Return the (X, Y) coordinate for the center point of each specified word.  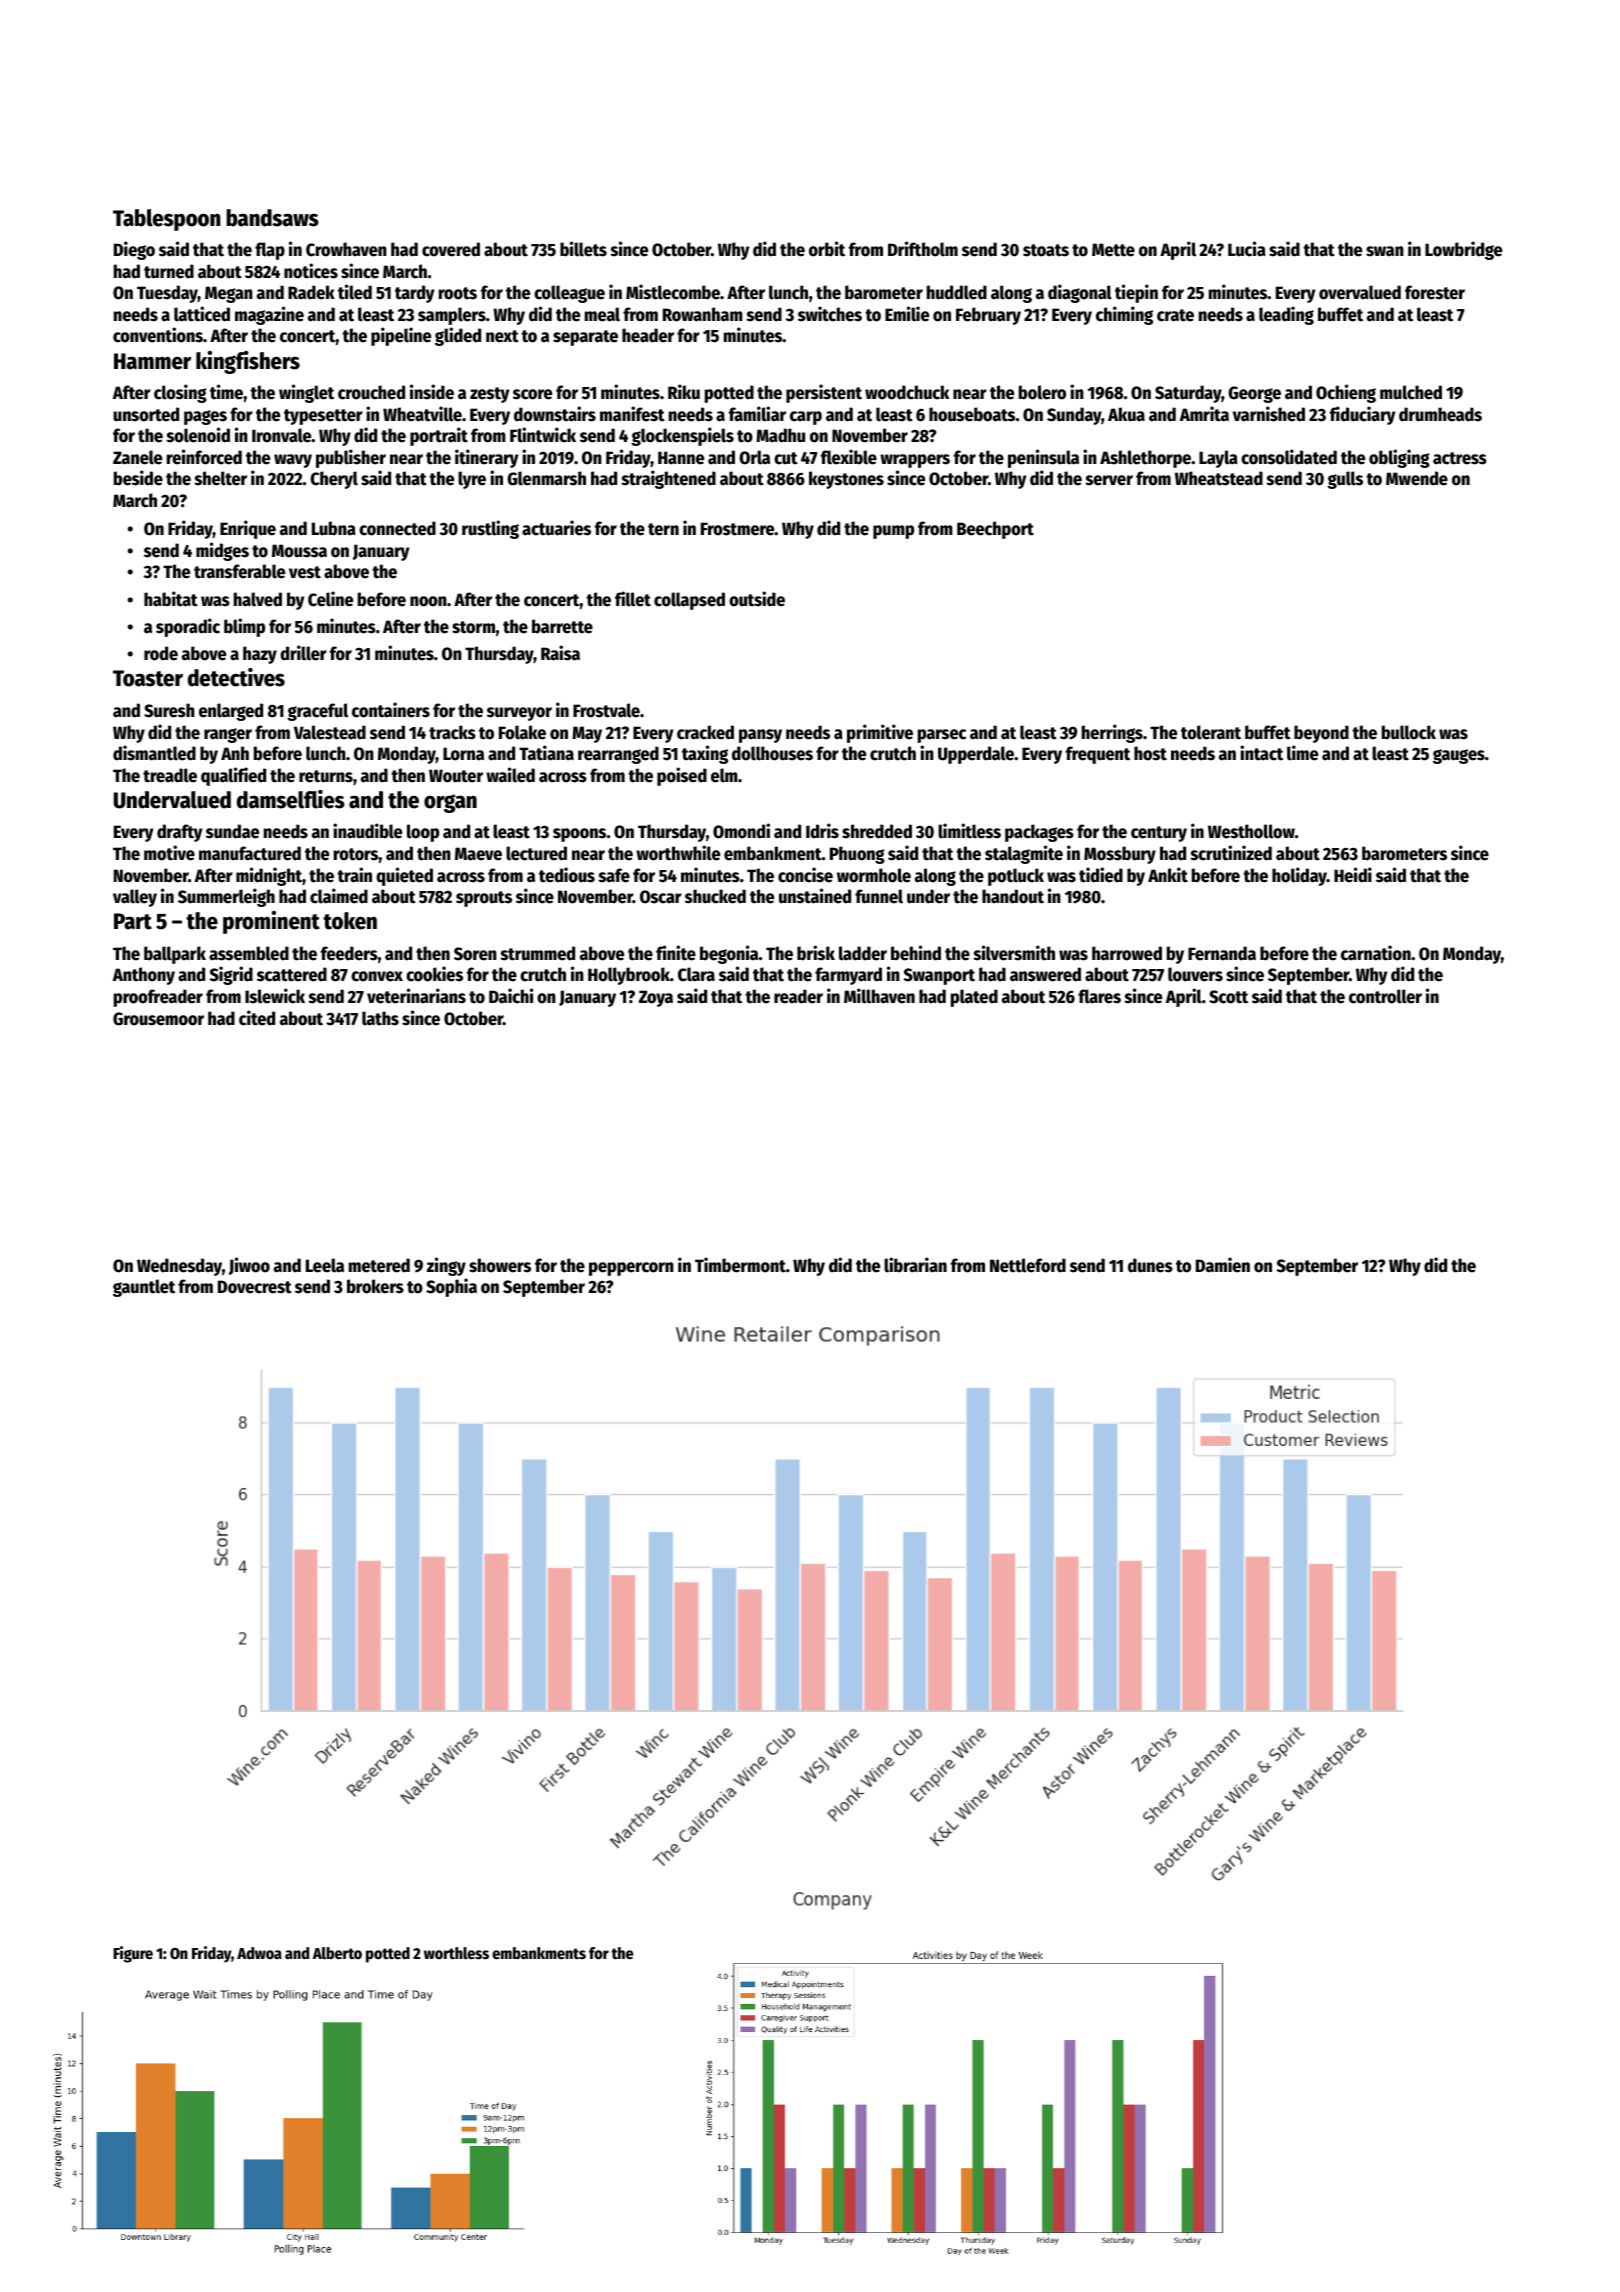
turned (169, 271)
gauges (1459, 756)
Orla (754, 457)
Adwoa (259, 1953)
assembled (249, 953)
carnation (1376, 953)
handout (1013, 896)
